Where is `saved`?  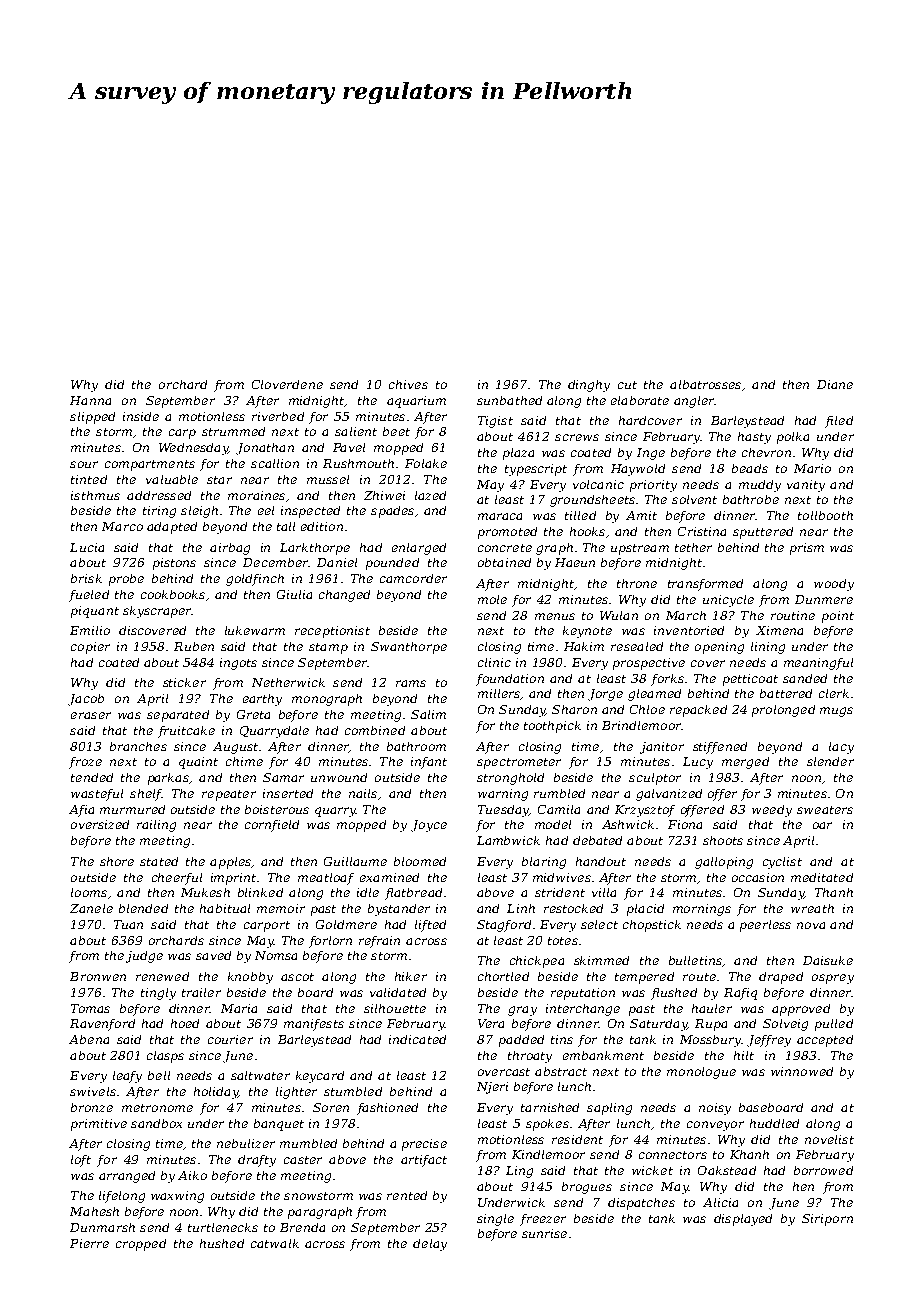 saved is located at coordinates (213, 955).
